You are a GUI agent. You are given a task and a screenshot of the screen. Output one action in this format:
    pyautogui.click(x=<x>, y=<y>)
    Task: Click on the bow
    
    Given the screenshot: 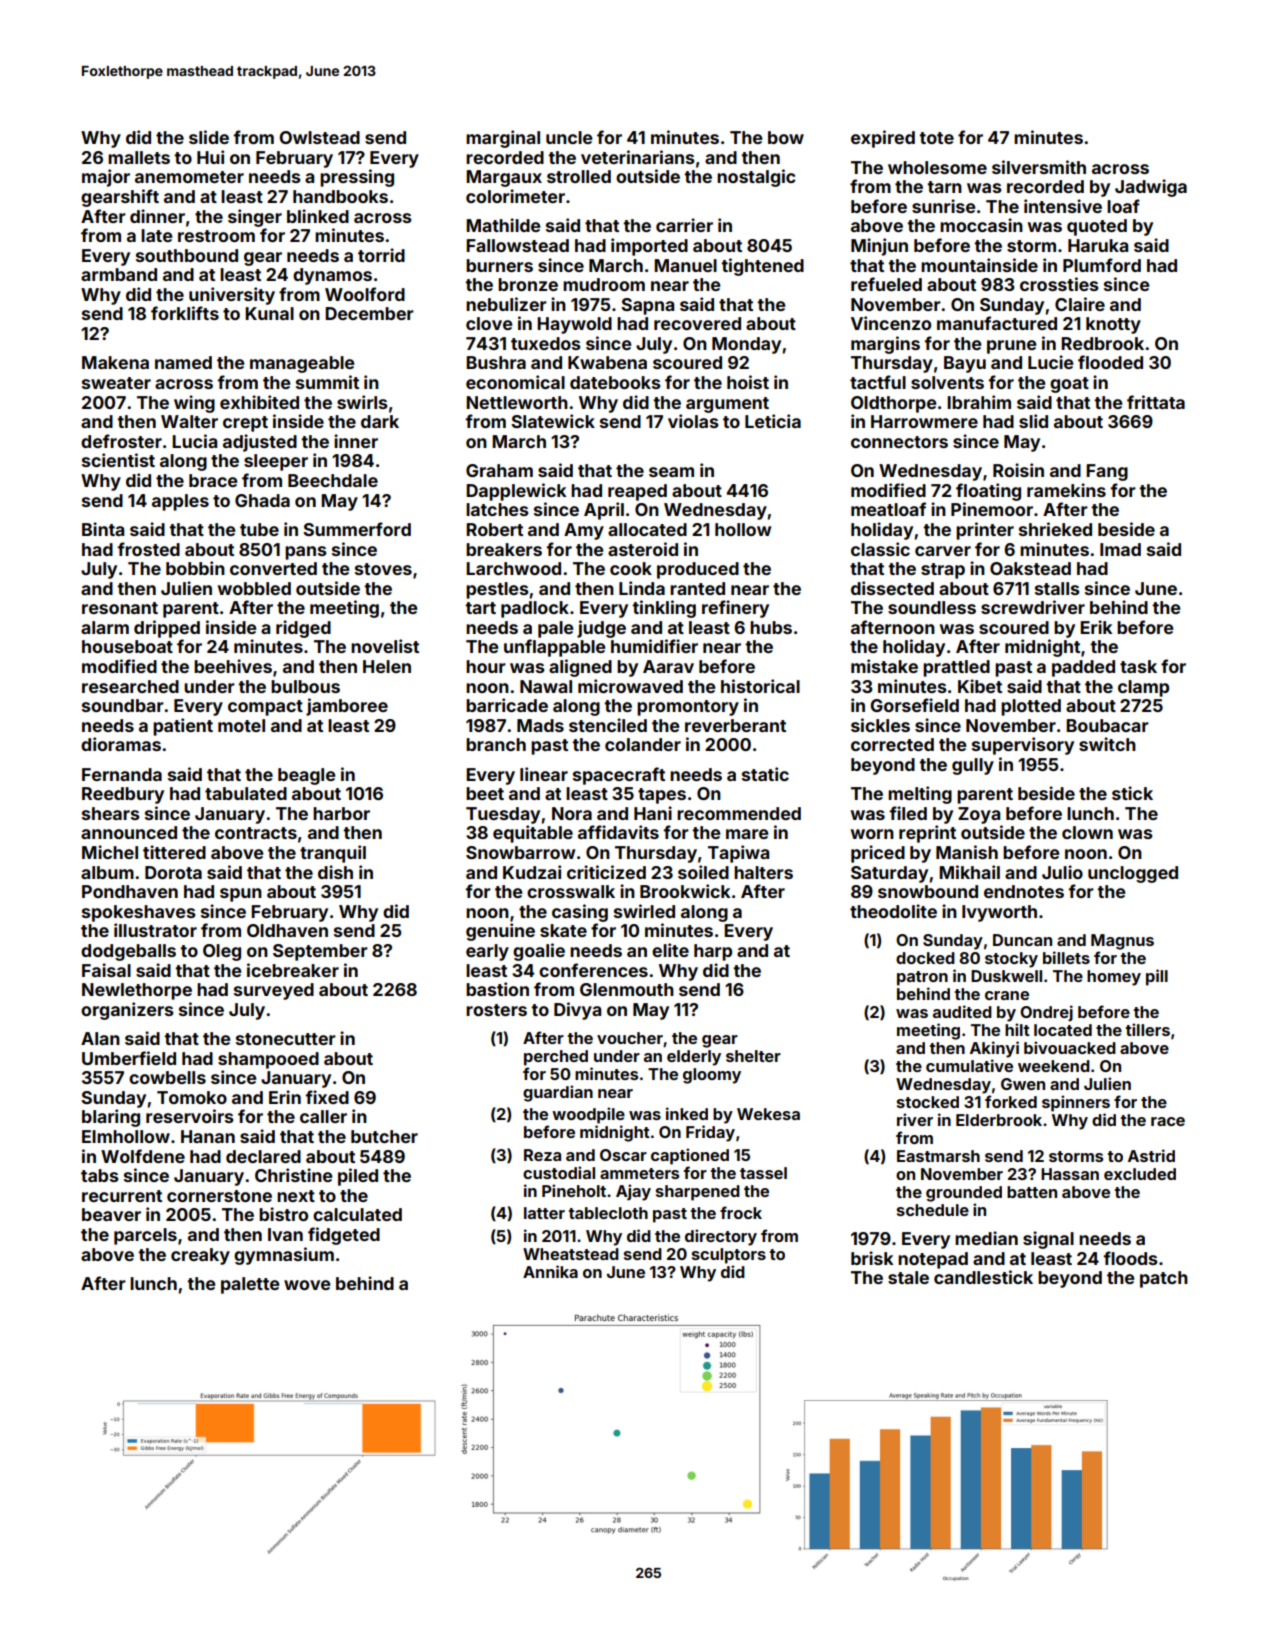 What is the action you would take?
    pyautogui.click(x=786, y=137)
